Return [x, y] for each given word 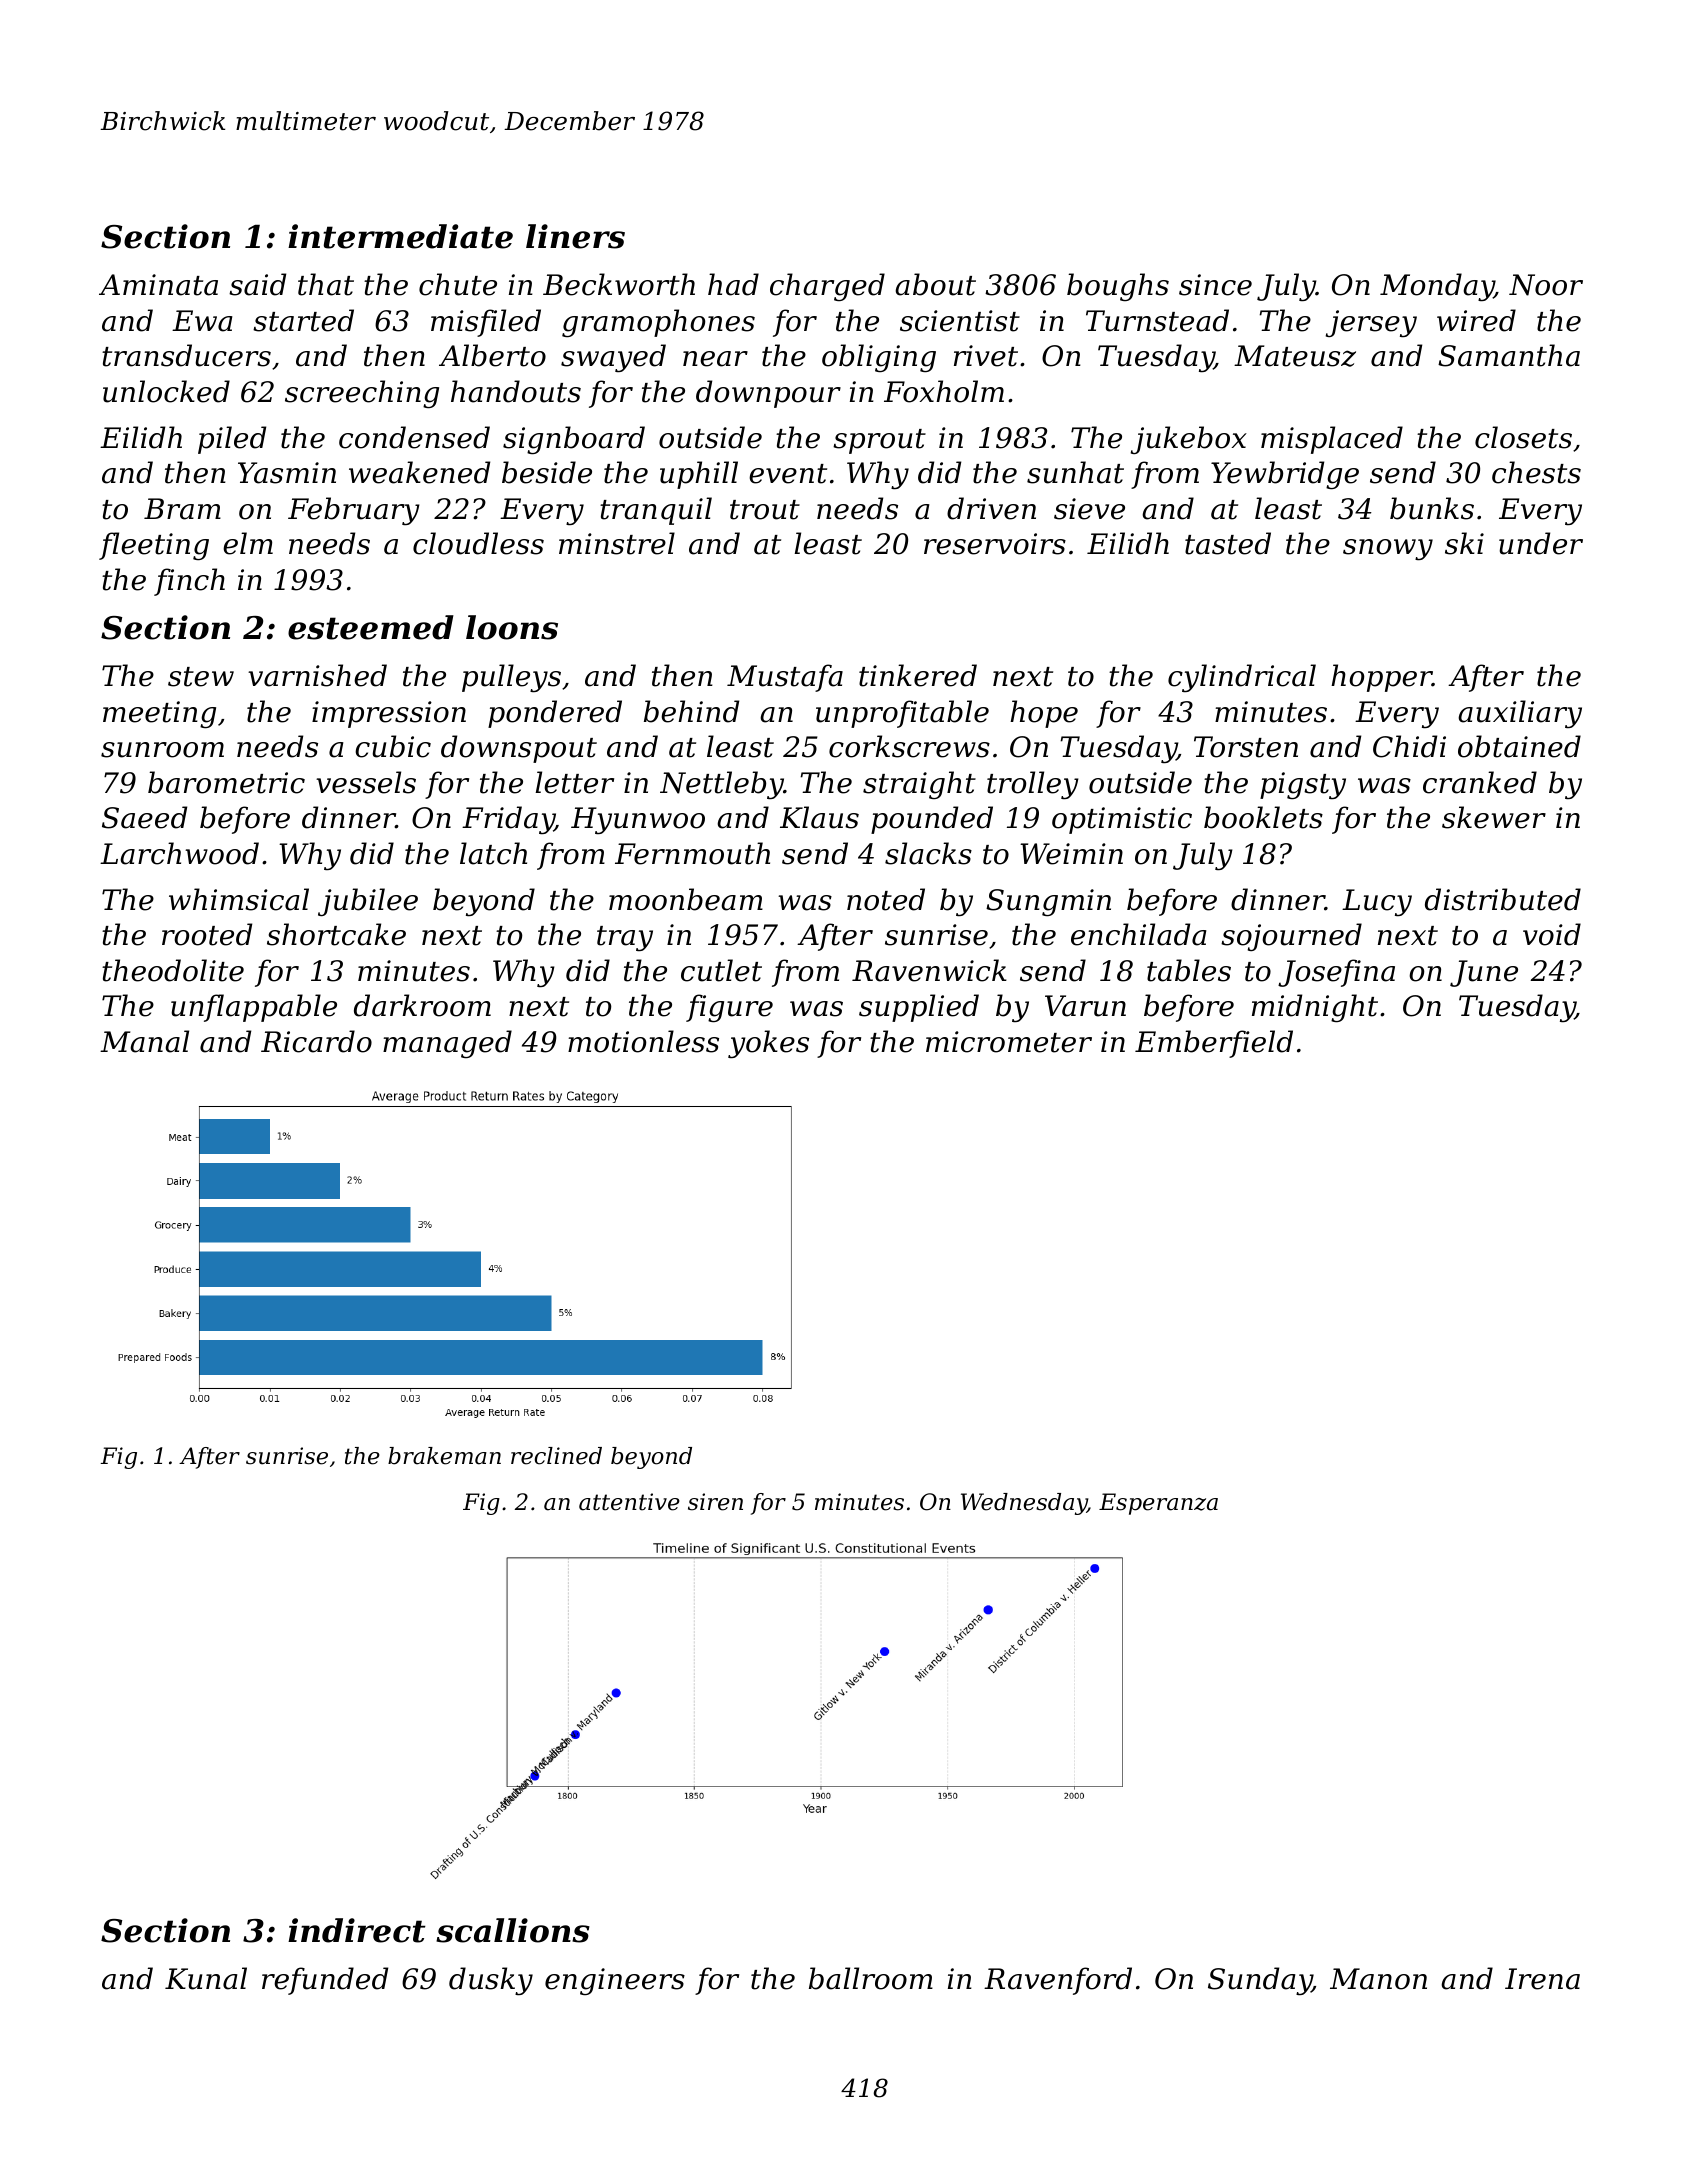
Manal [144, 1041]
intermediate [400, 236]
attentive [629, 1502]
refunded [325, 1981]
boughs [1118, 287]
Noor [1546, 285]
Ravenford [1058, 1981]
